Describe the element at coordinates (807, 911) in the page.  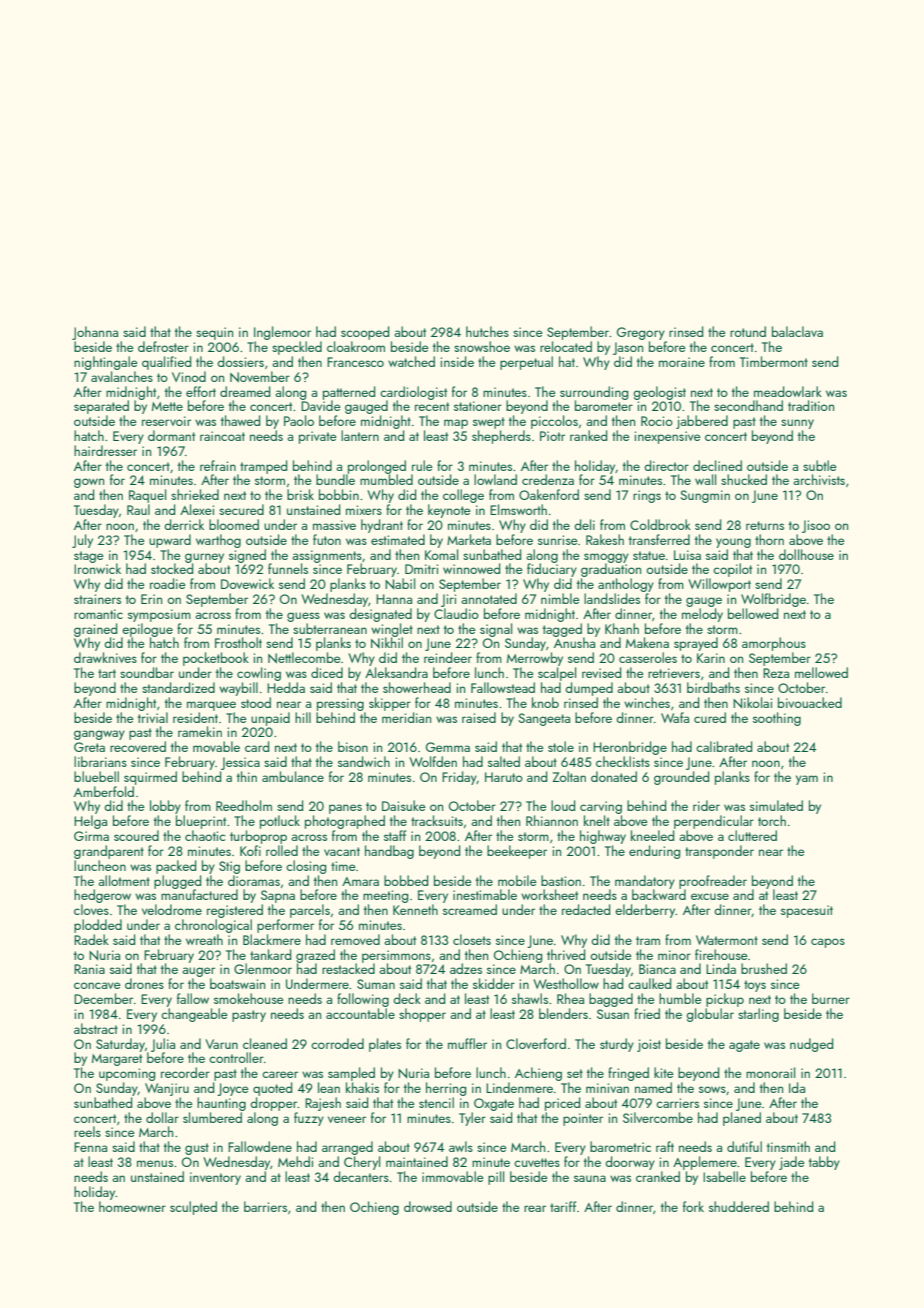
I see `spacesuit` at that location.
